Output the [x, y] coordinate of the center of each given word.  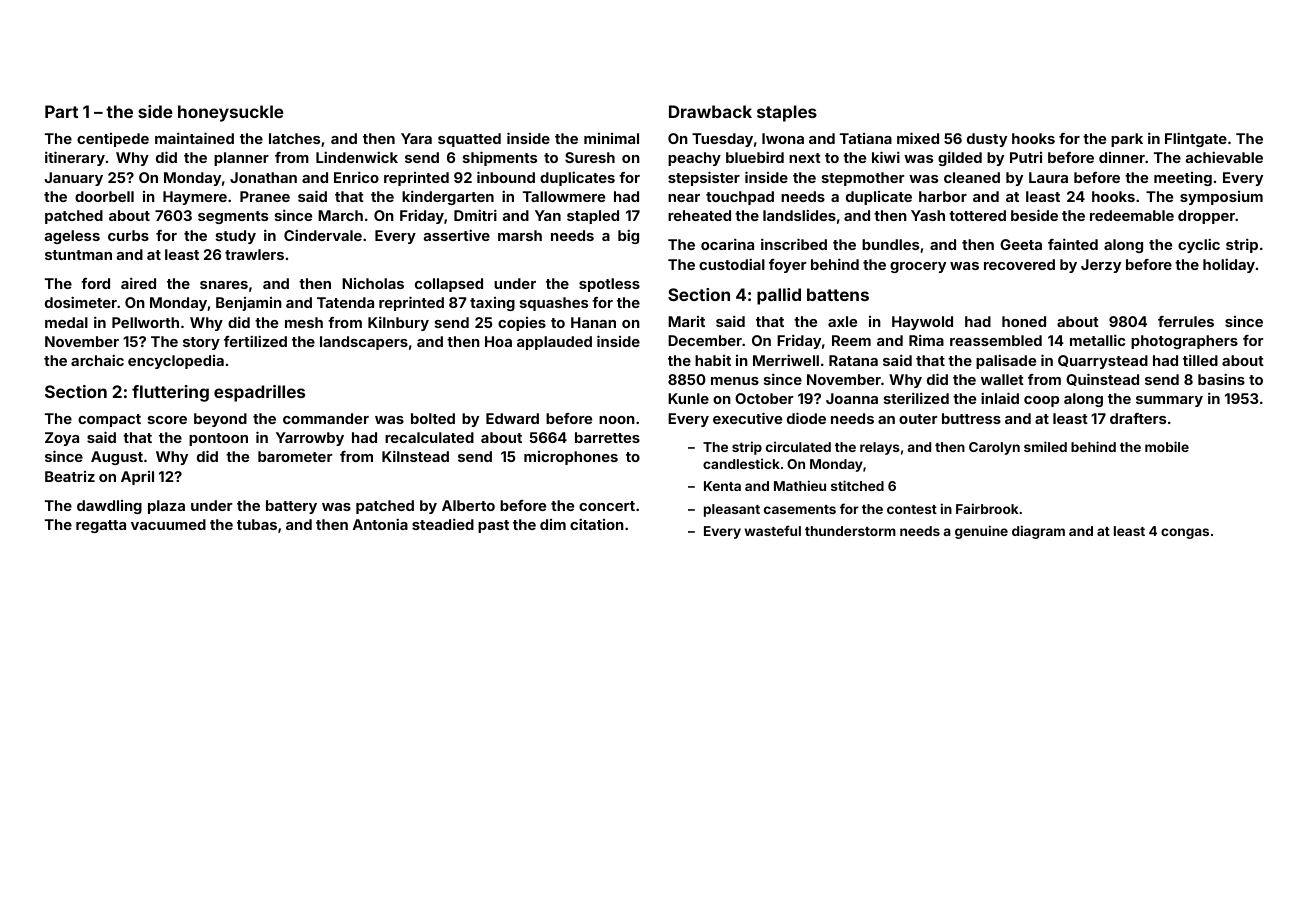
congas [1185, 533]
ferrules [1186, 321]
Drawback [710, 111]
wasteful [772, 530]
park [1127, 140]
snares [224, 285]
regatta [101, 526]
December [705, 340]
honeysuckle [231, 113]
